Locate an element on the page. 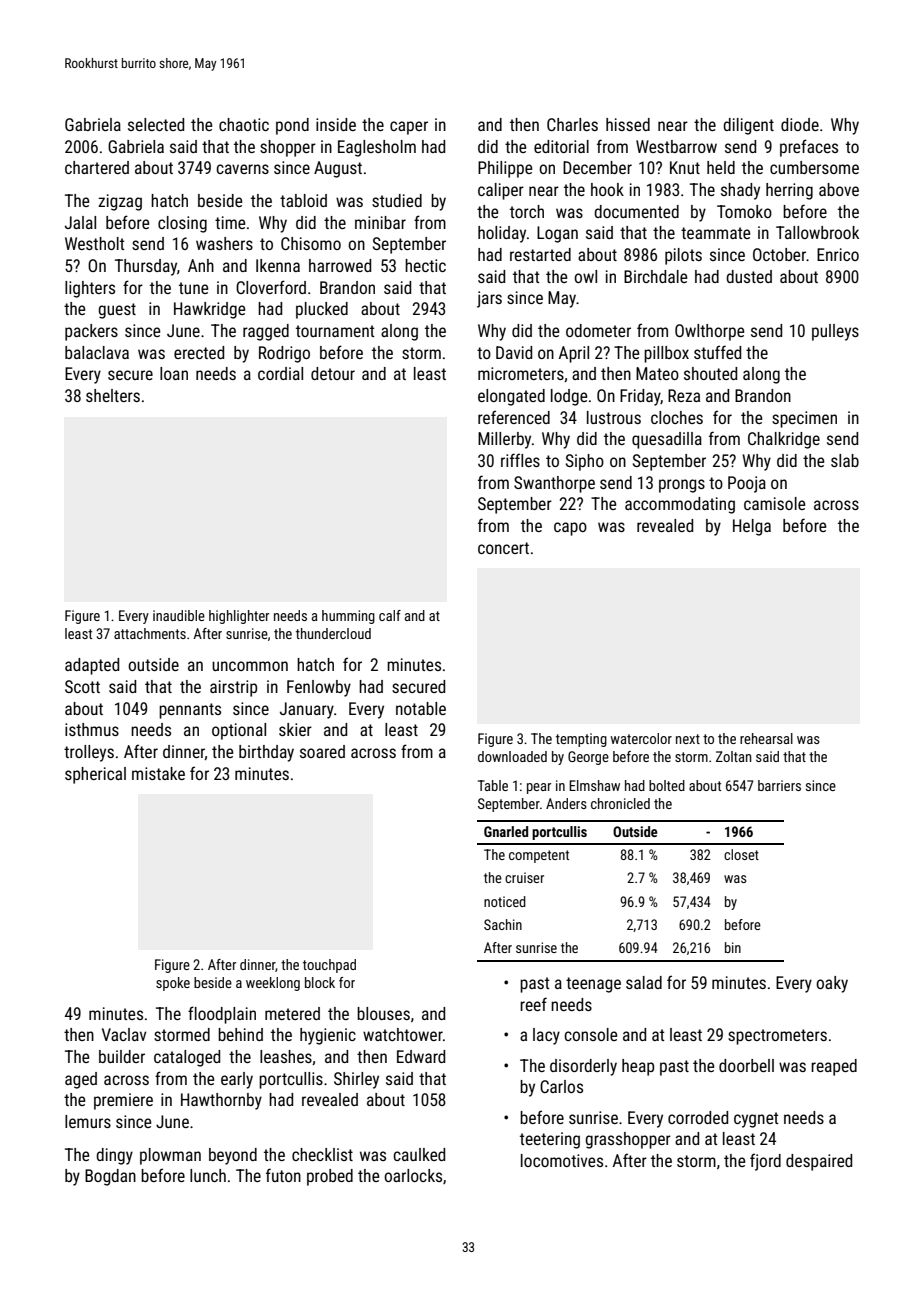 The image size is (924, 1308). reef is located at coordinates (533, 1004).
